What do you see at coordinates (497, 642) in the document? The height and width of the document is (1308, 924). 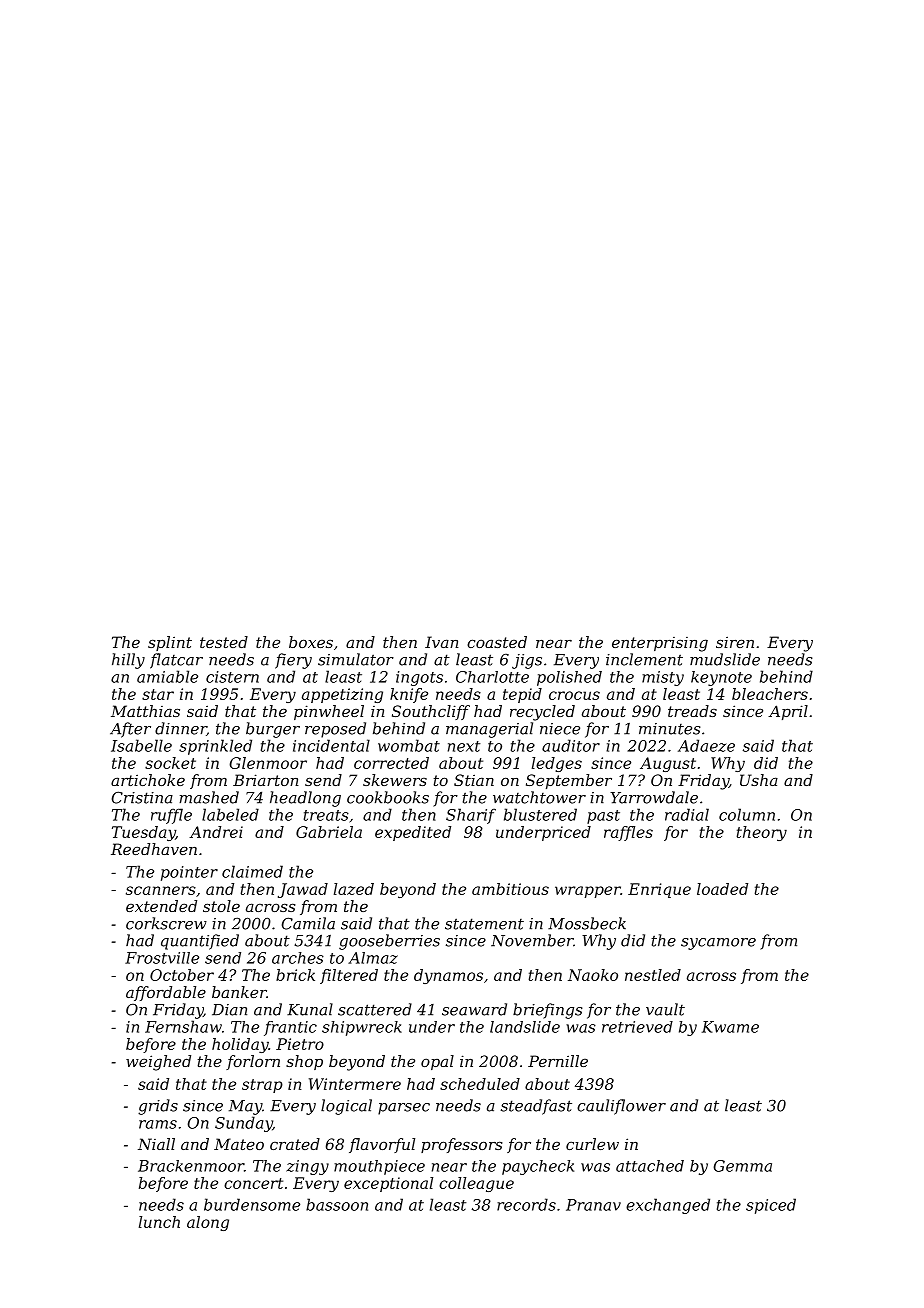 I see `coasted` at bounding box center [497, 642].
